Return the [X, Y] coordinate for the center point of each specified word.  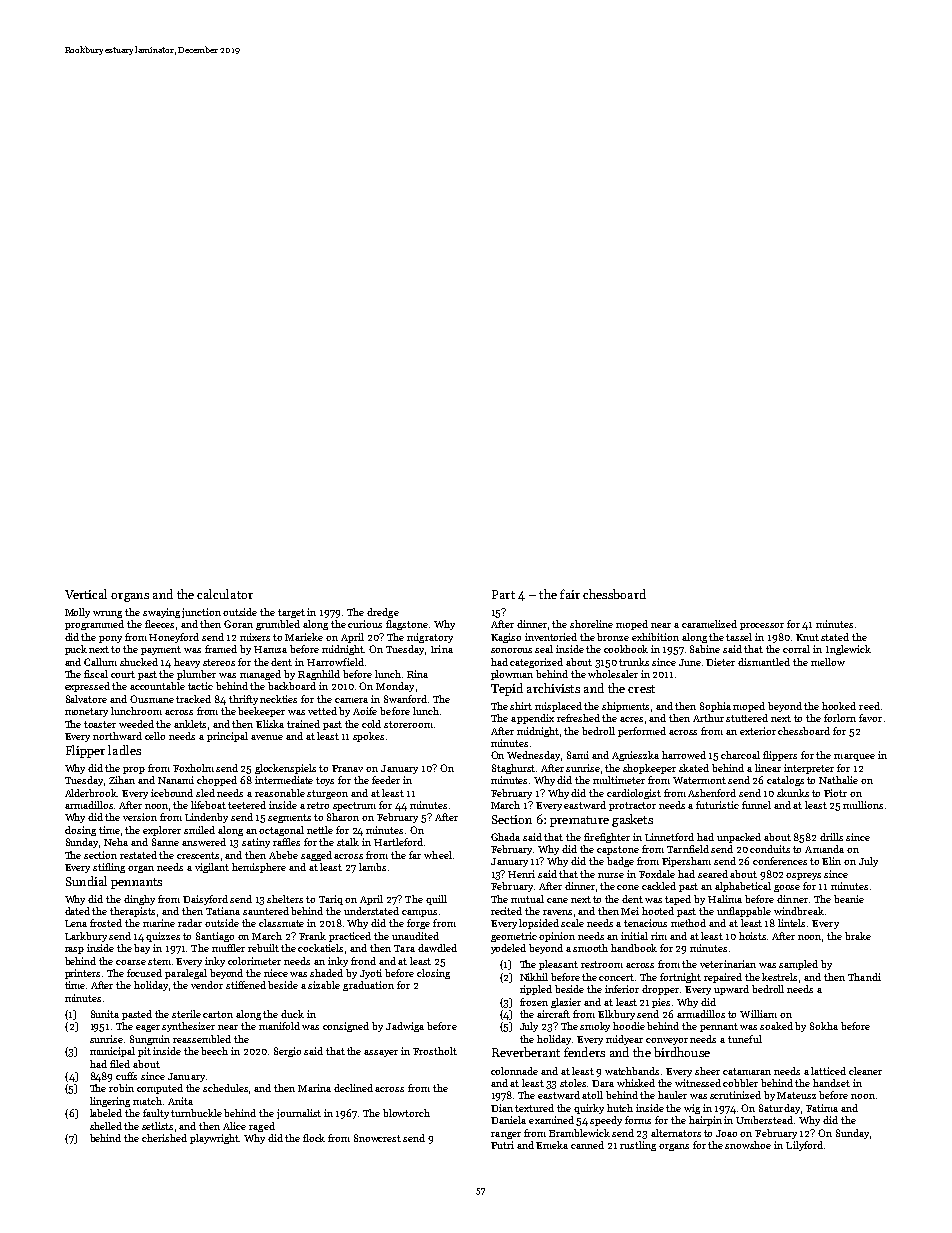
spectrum [354, 806]
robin [121, 1088]
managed [260, 675]
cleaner [865, 1071]
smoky [595, 1027]
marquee [854, 757]
